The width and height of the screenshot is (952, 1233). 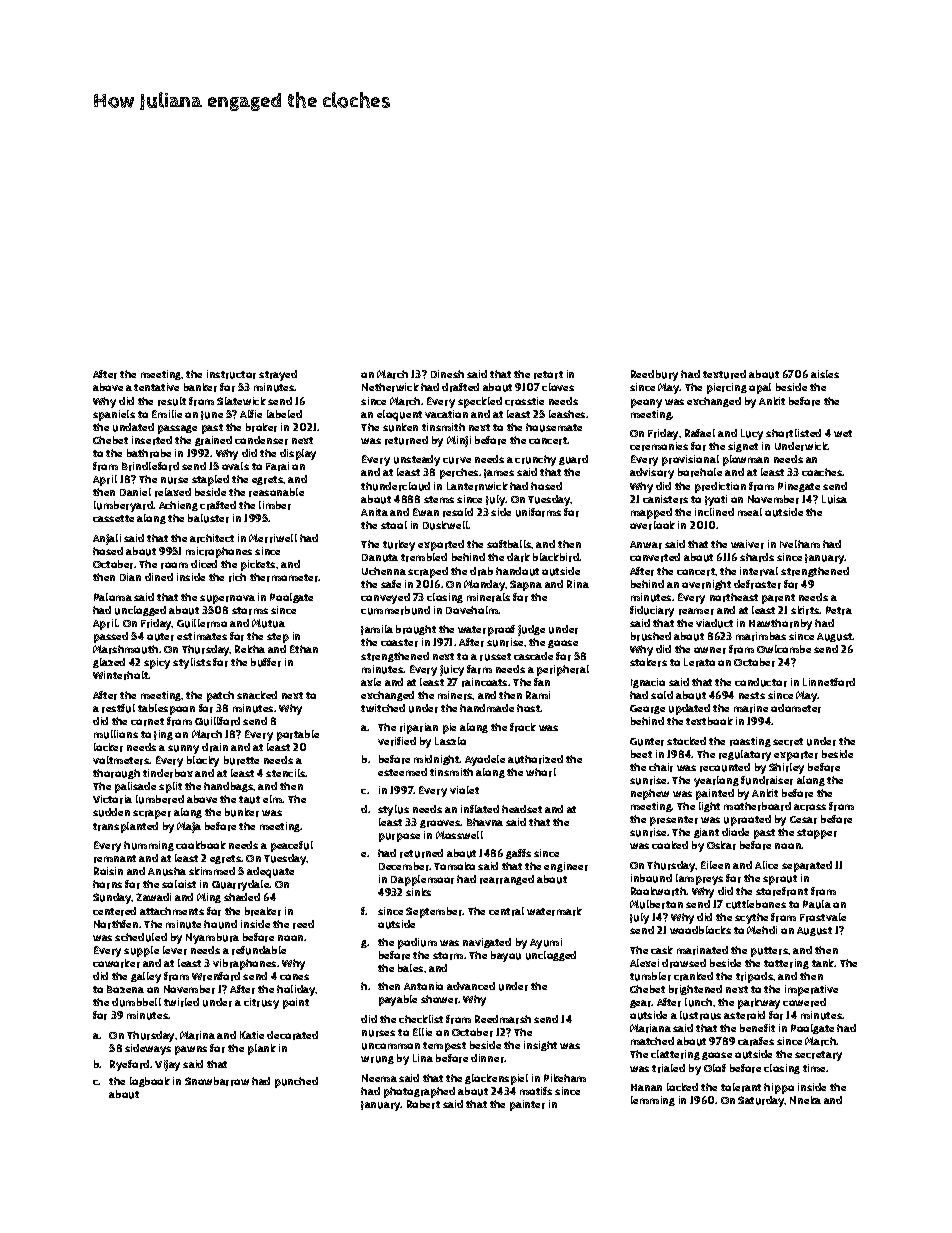 I want to click on December, so click(x=404, y=866).
